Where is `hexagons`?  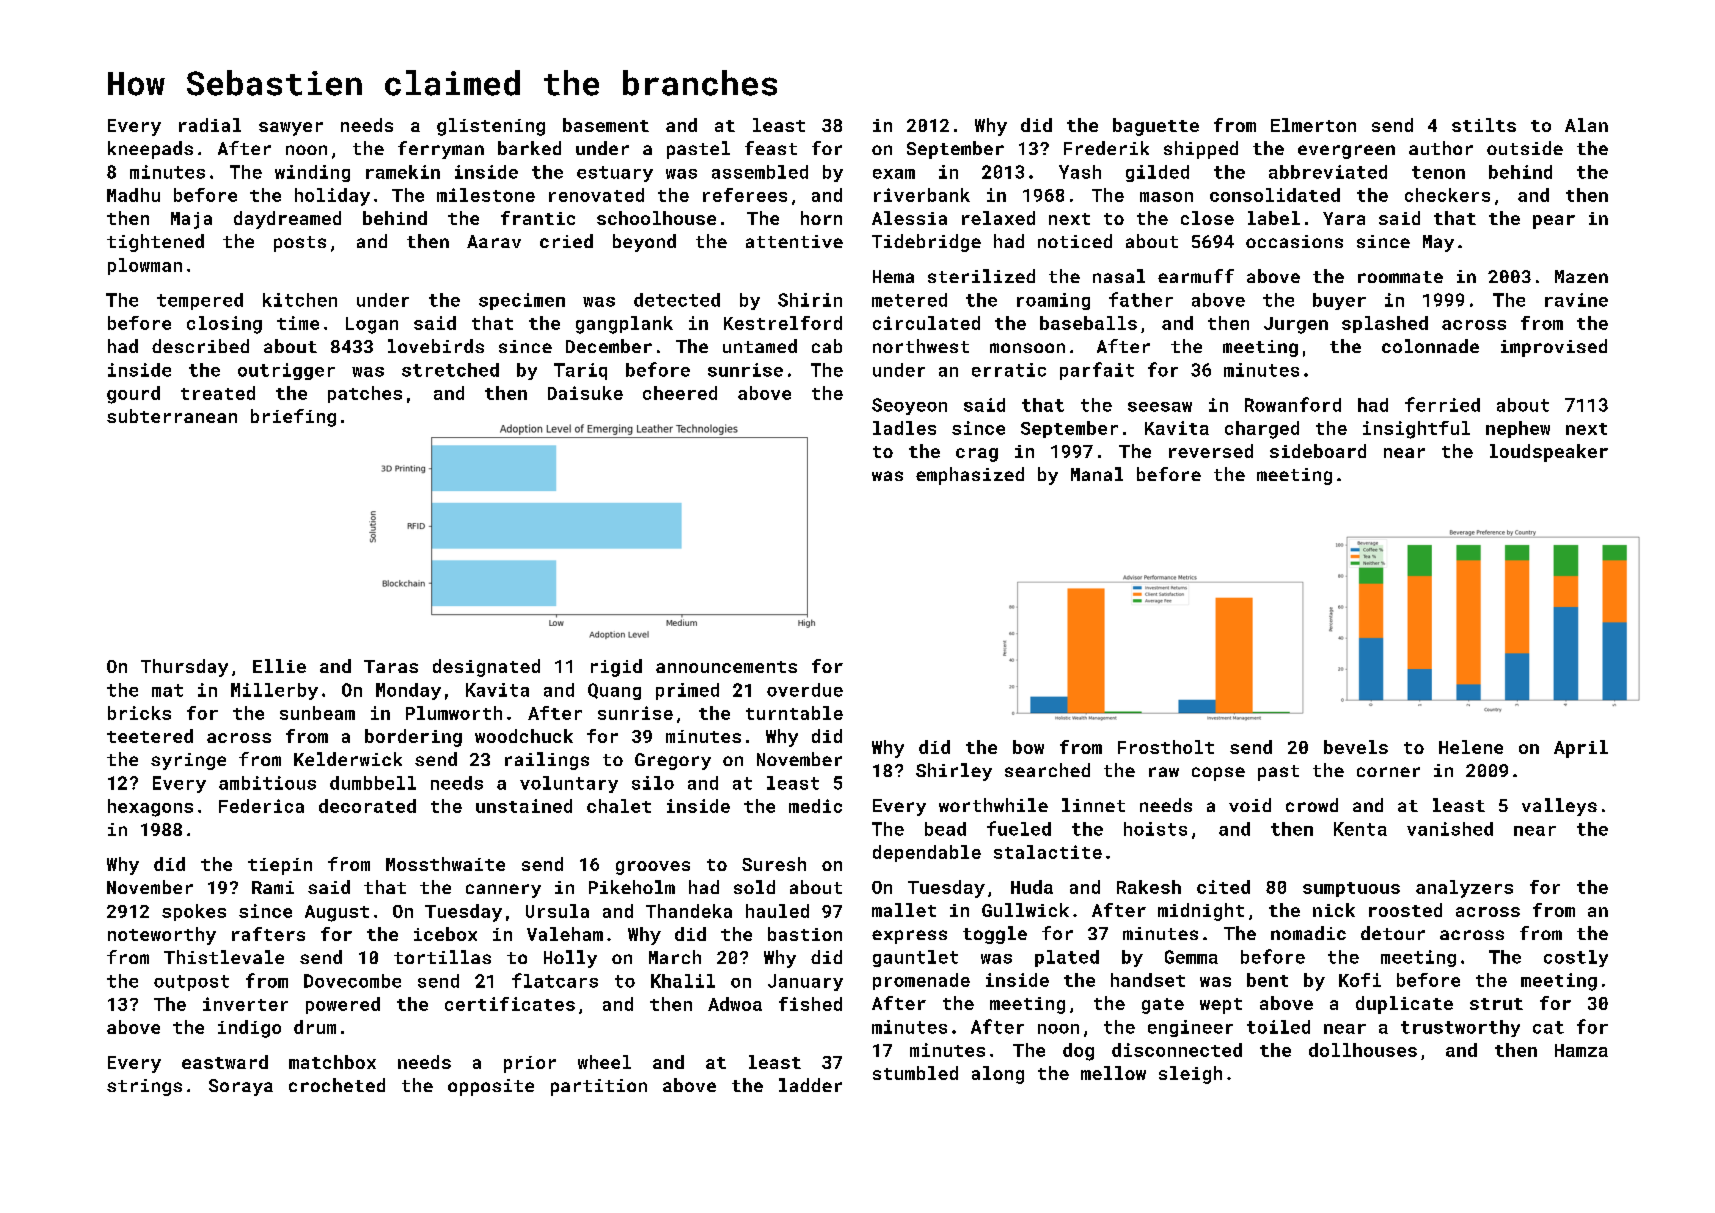
hexagons is located at coordinates (150, 808).
